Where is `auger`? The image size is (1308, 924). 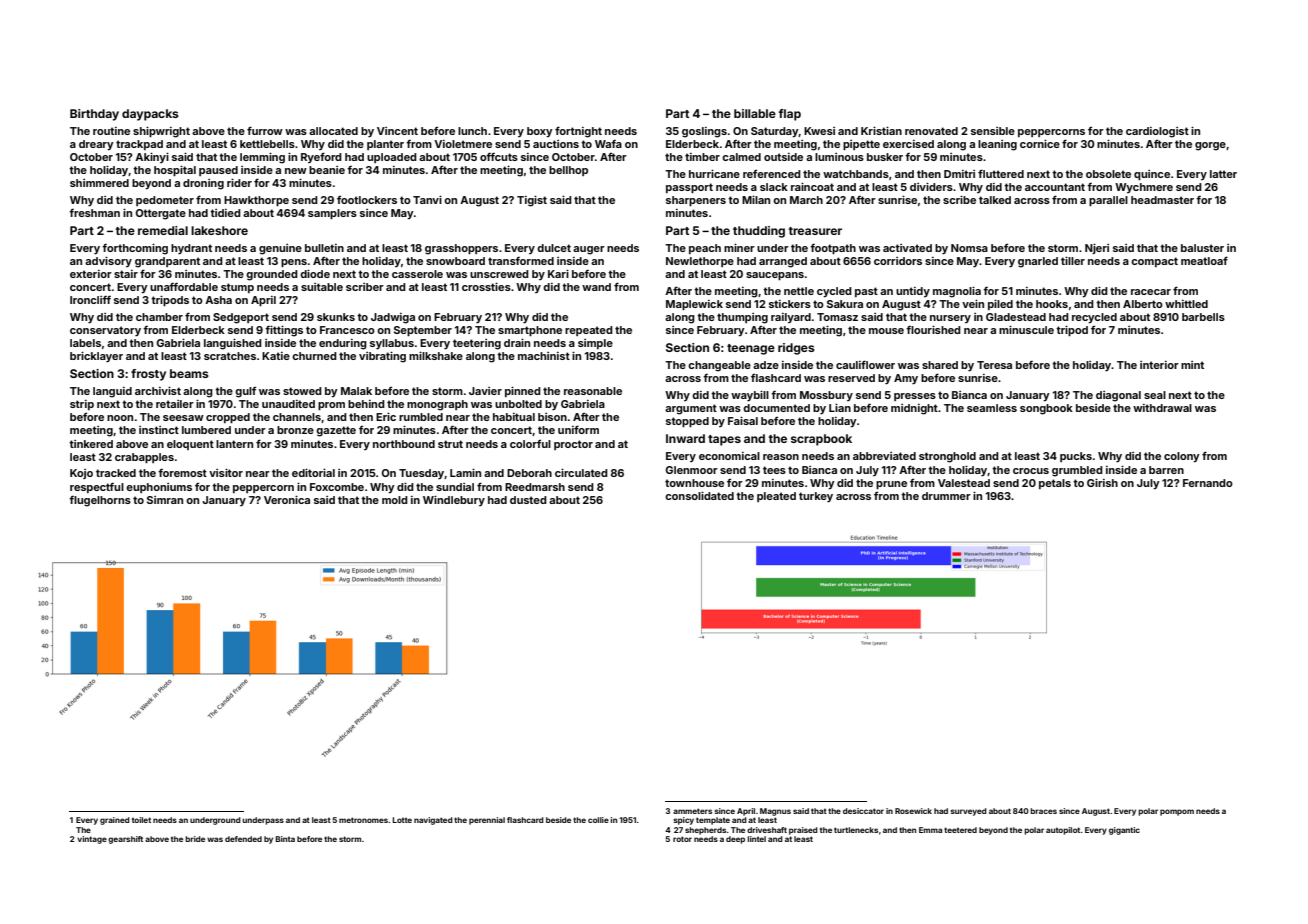
auger is located at coordinates (589, 250).
